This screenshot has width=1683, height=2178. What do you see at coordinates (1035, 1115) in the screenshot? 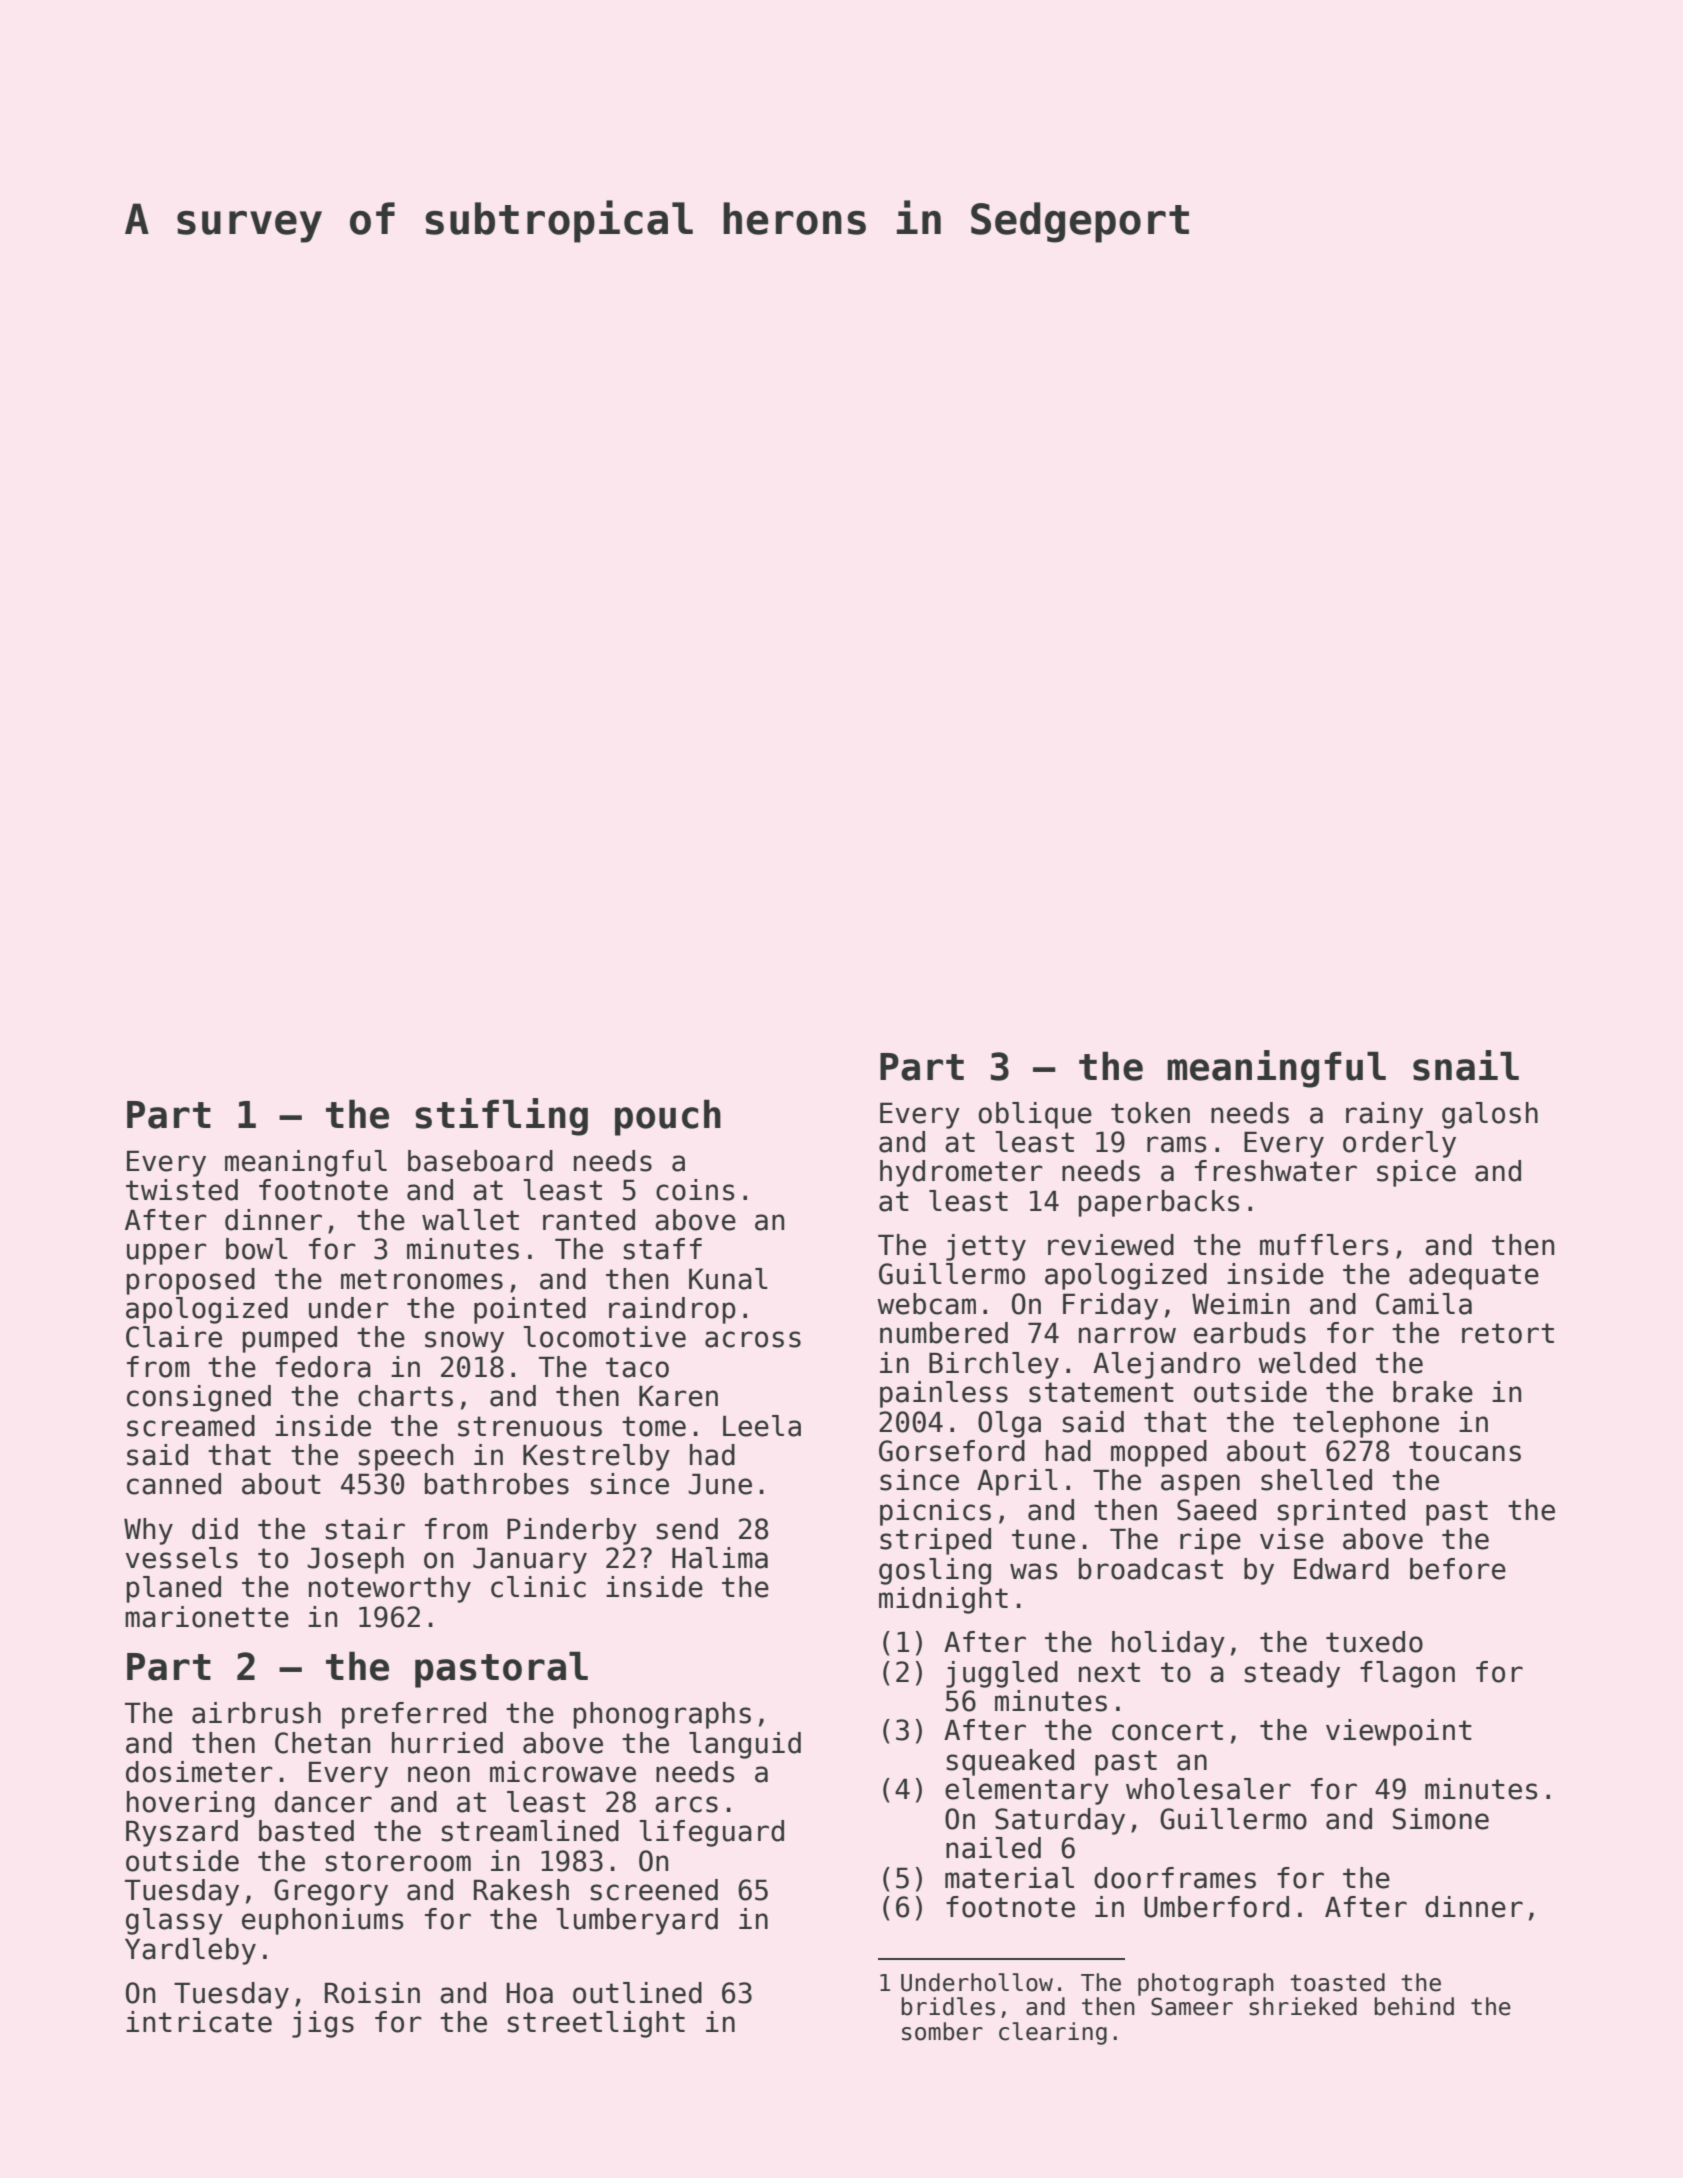
I see `oblique` at bounding box center [1035, 1115].
